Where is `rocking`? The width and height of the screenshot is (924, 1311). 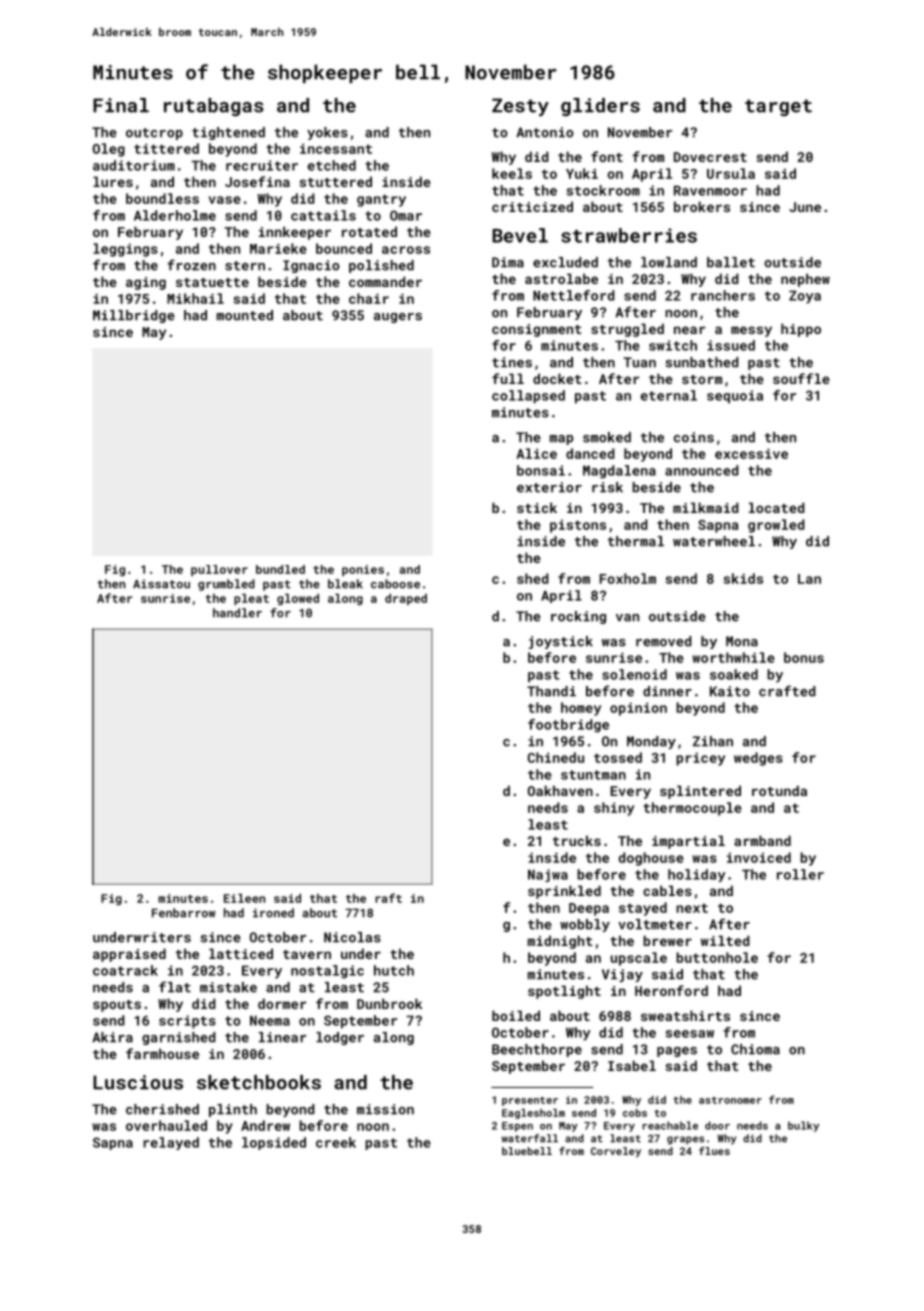 rocking is located at coordinates (578, 617).
